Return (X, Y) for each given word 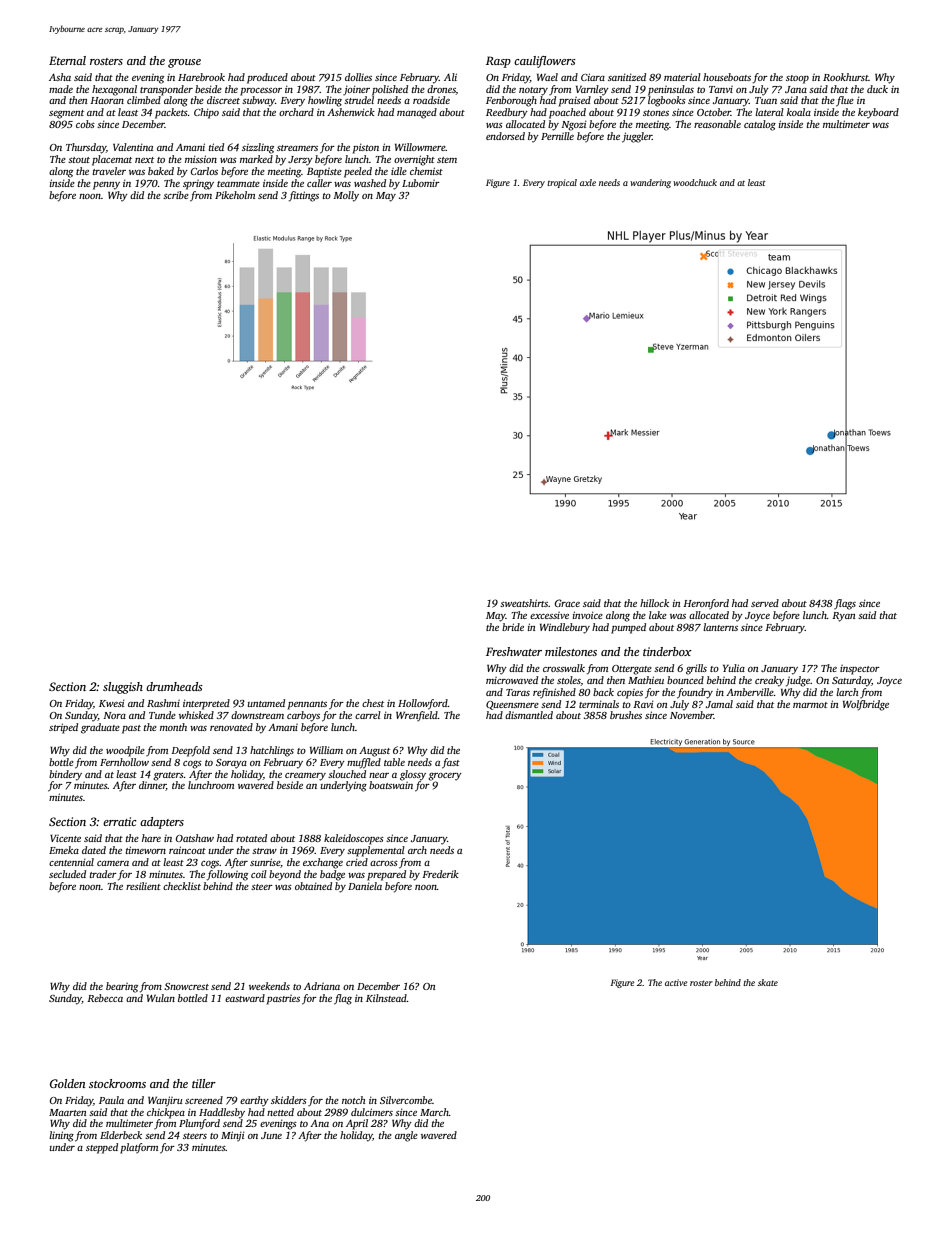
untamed (266, 703)
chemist (426, 171)
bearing (122, 987)
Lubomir (421, 183)
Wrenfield (417, 716)
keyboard (878, 113)
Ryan (843, 617)
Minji (233, 1136)
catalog (760, 125)
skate (768, 982)
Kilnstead (386, 998)
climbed (144, 100)
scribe (176, 195)
